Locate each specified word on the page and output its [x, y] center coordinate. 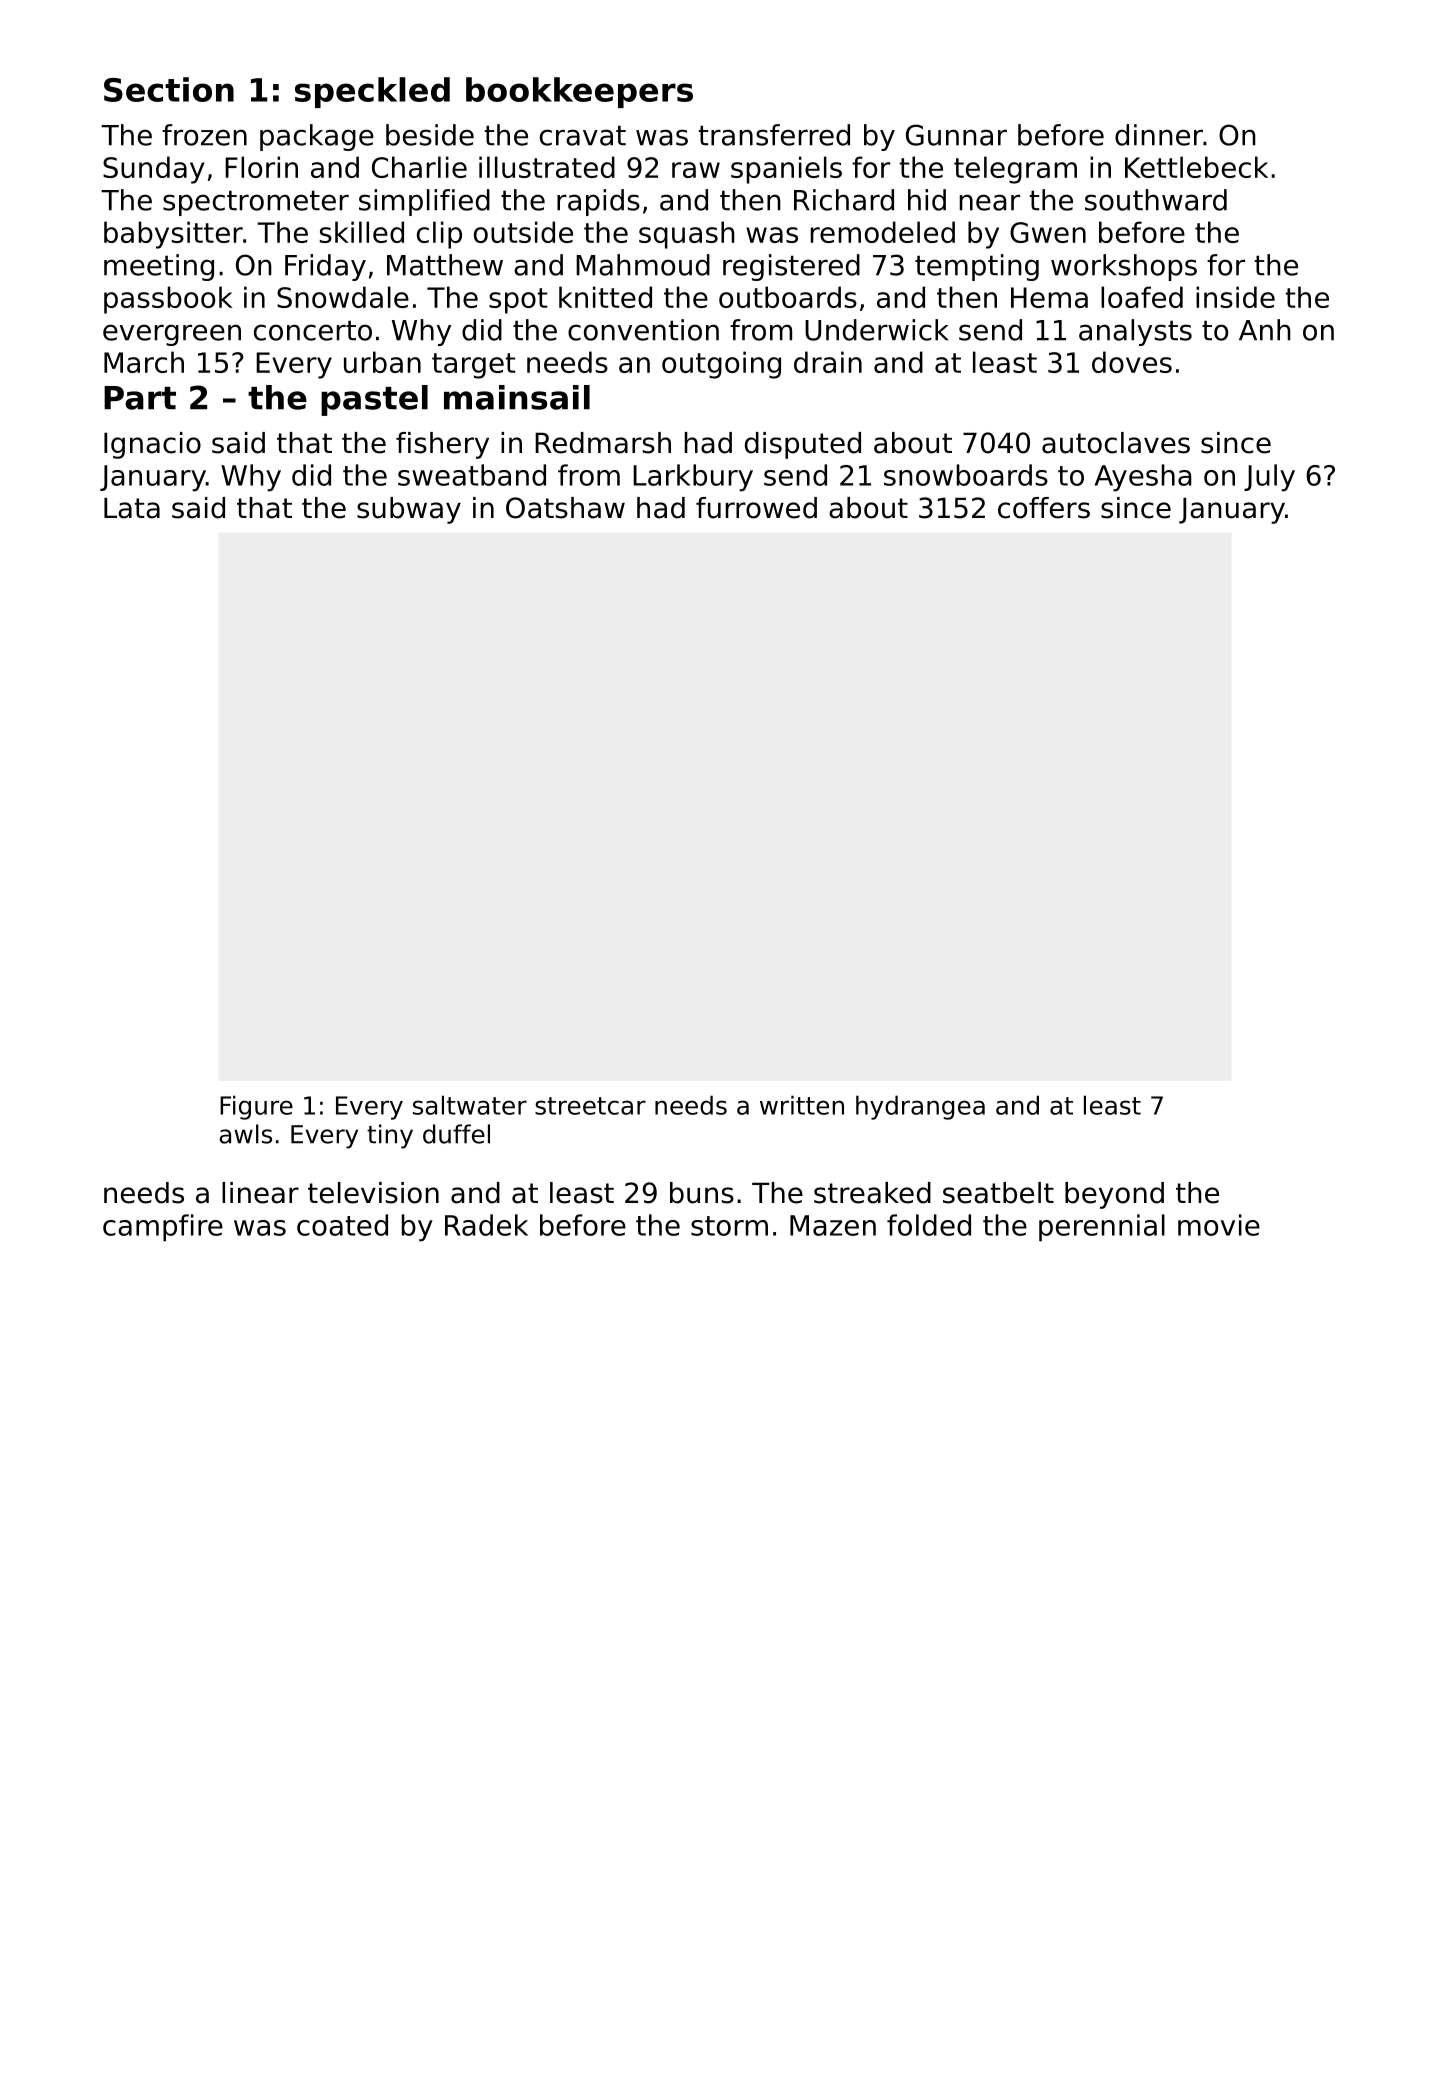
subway [409, 510]
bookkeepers [579, 92]
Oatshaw [565, 508]
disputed [803, 445]
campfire [163, 1228]
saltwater [470, 1105]
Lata [132, 508]
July [1269, 478]
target [473, 366]
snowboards [966, 475]
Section [169, 89]
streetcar [590, 1106]
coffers [1044, 508]
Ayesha [1143, 478]
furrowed [756, 508]
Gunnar [956, 135]
